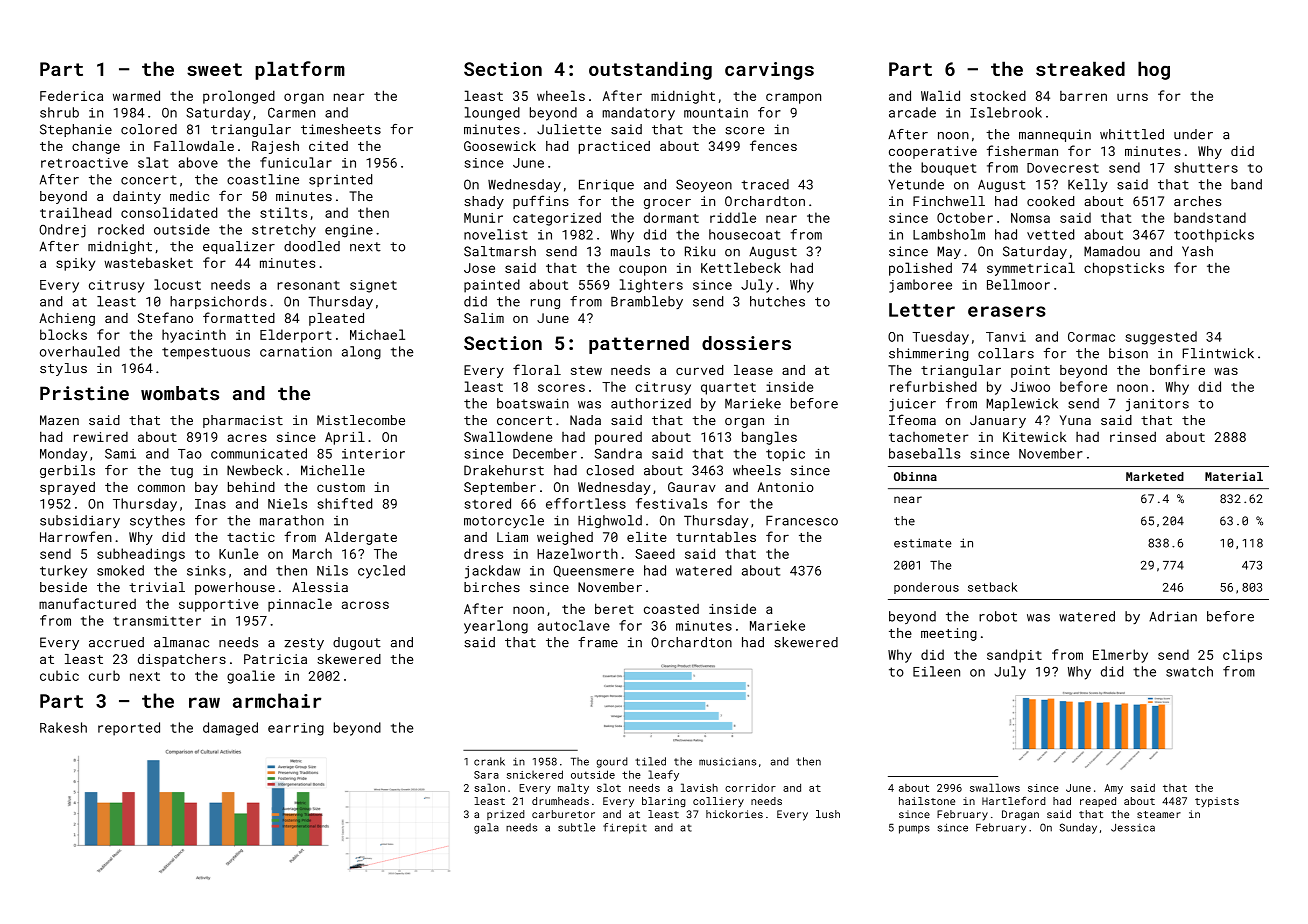 The height and width of the screenshot is (924, 1308). Describe the element at coordinates (157, 621) in the screenshot. I see `transmitter` at that location.
